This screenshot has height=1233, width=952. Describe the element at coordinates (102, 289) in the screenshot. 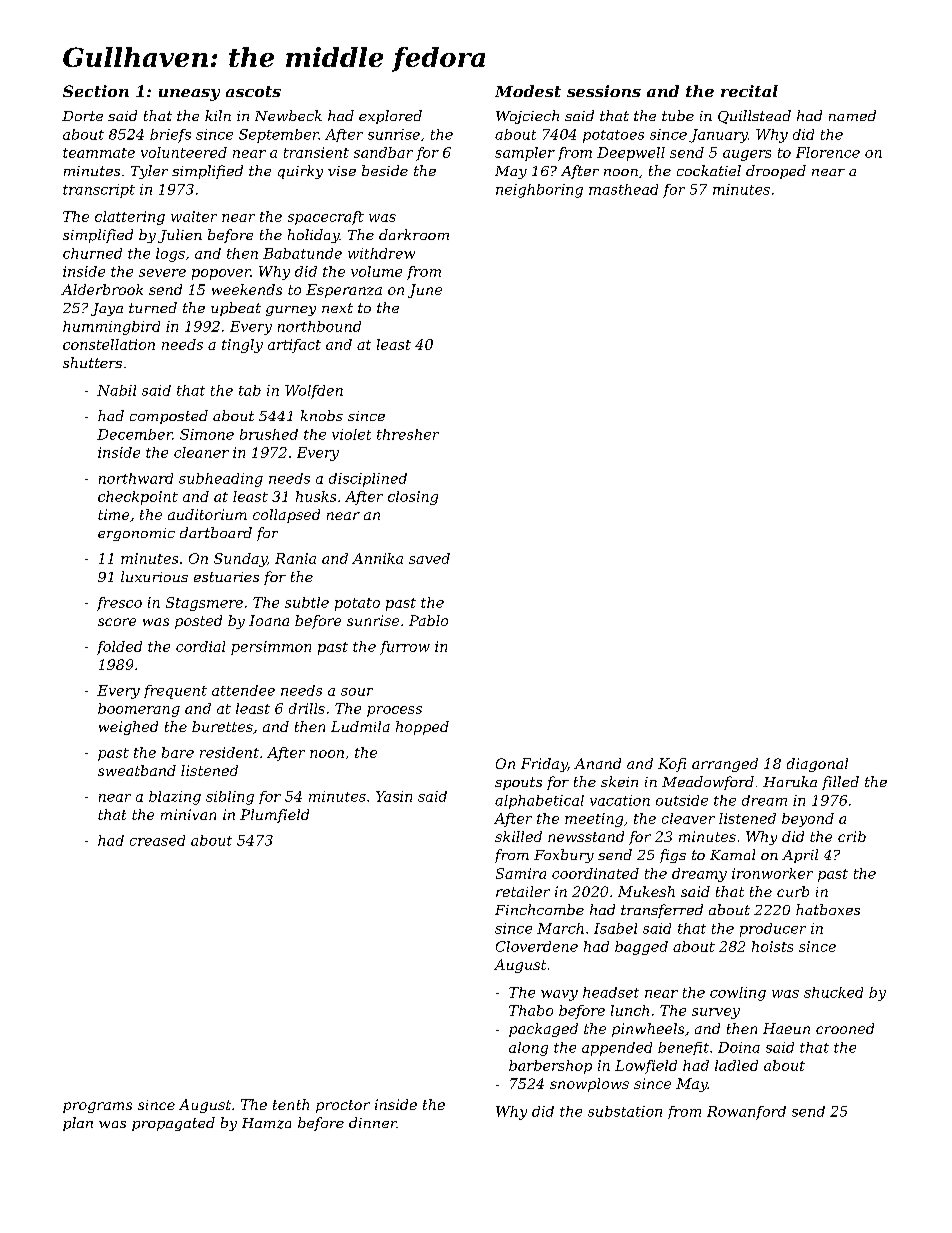

I see `Alderbrook` at that location.
